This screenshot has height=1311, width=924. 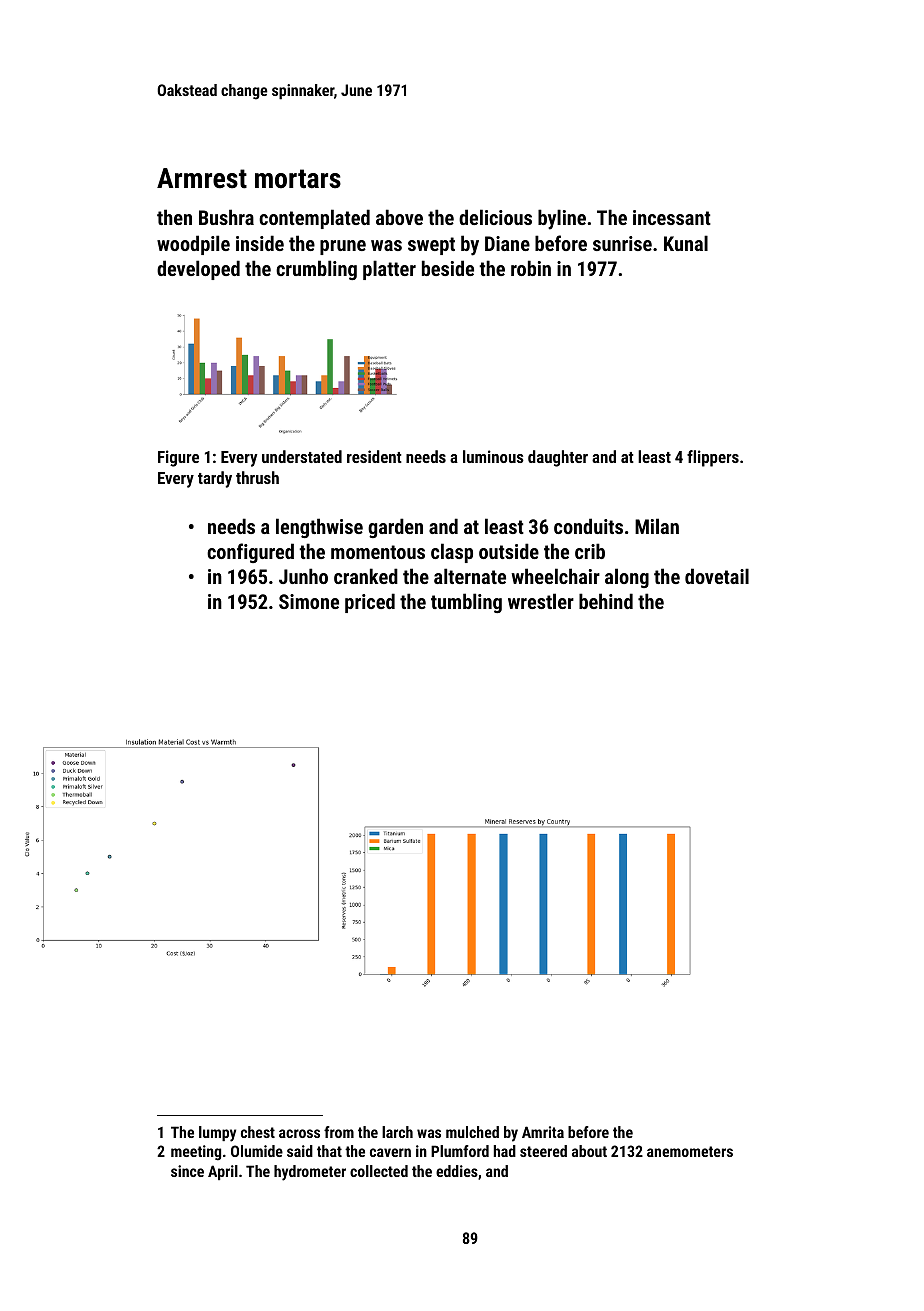 What do you see at coordinates (217, 1134) in the screenshot?
I see `lumpy` at bounding box center [217, 1134].
